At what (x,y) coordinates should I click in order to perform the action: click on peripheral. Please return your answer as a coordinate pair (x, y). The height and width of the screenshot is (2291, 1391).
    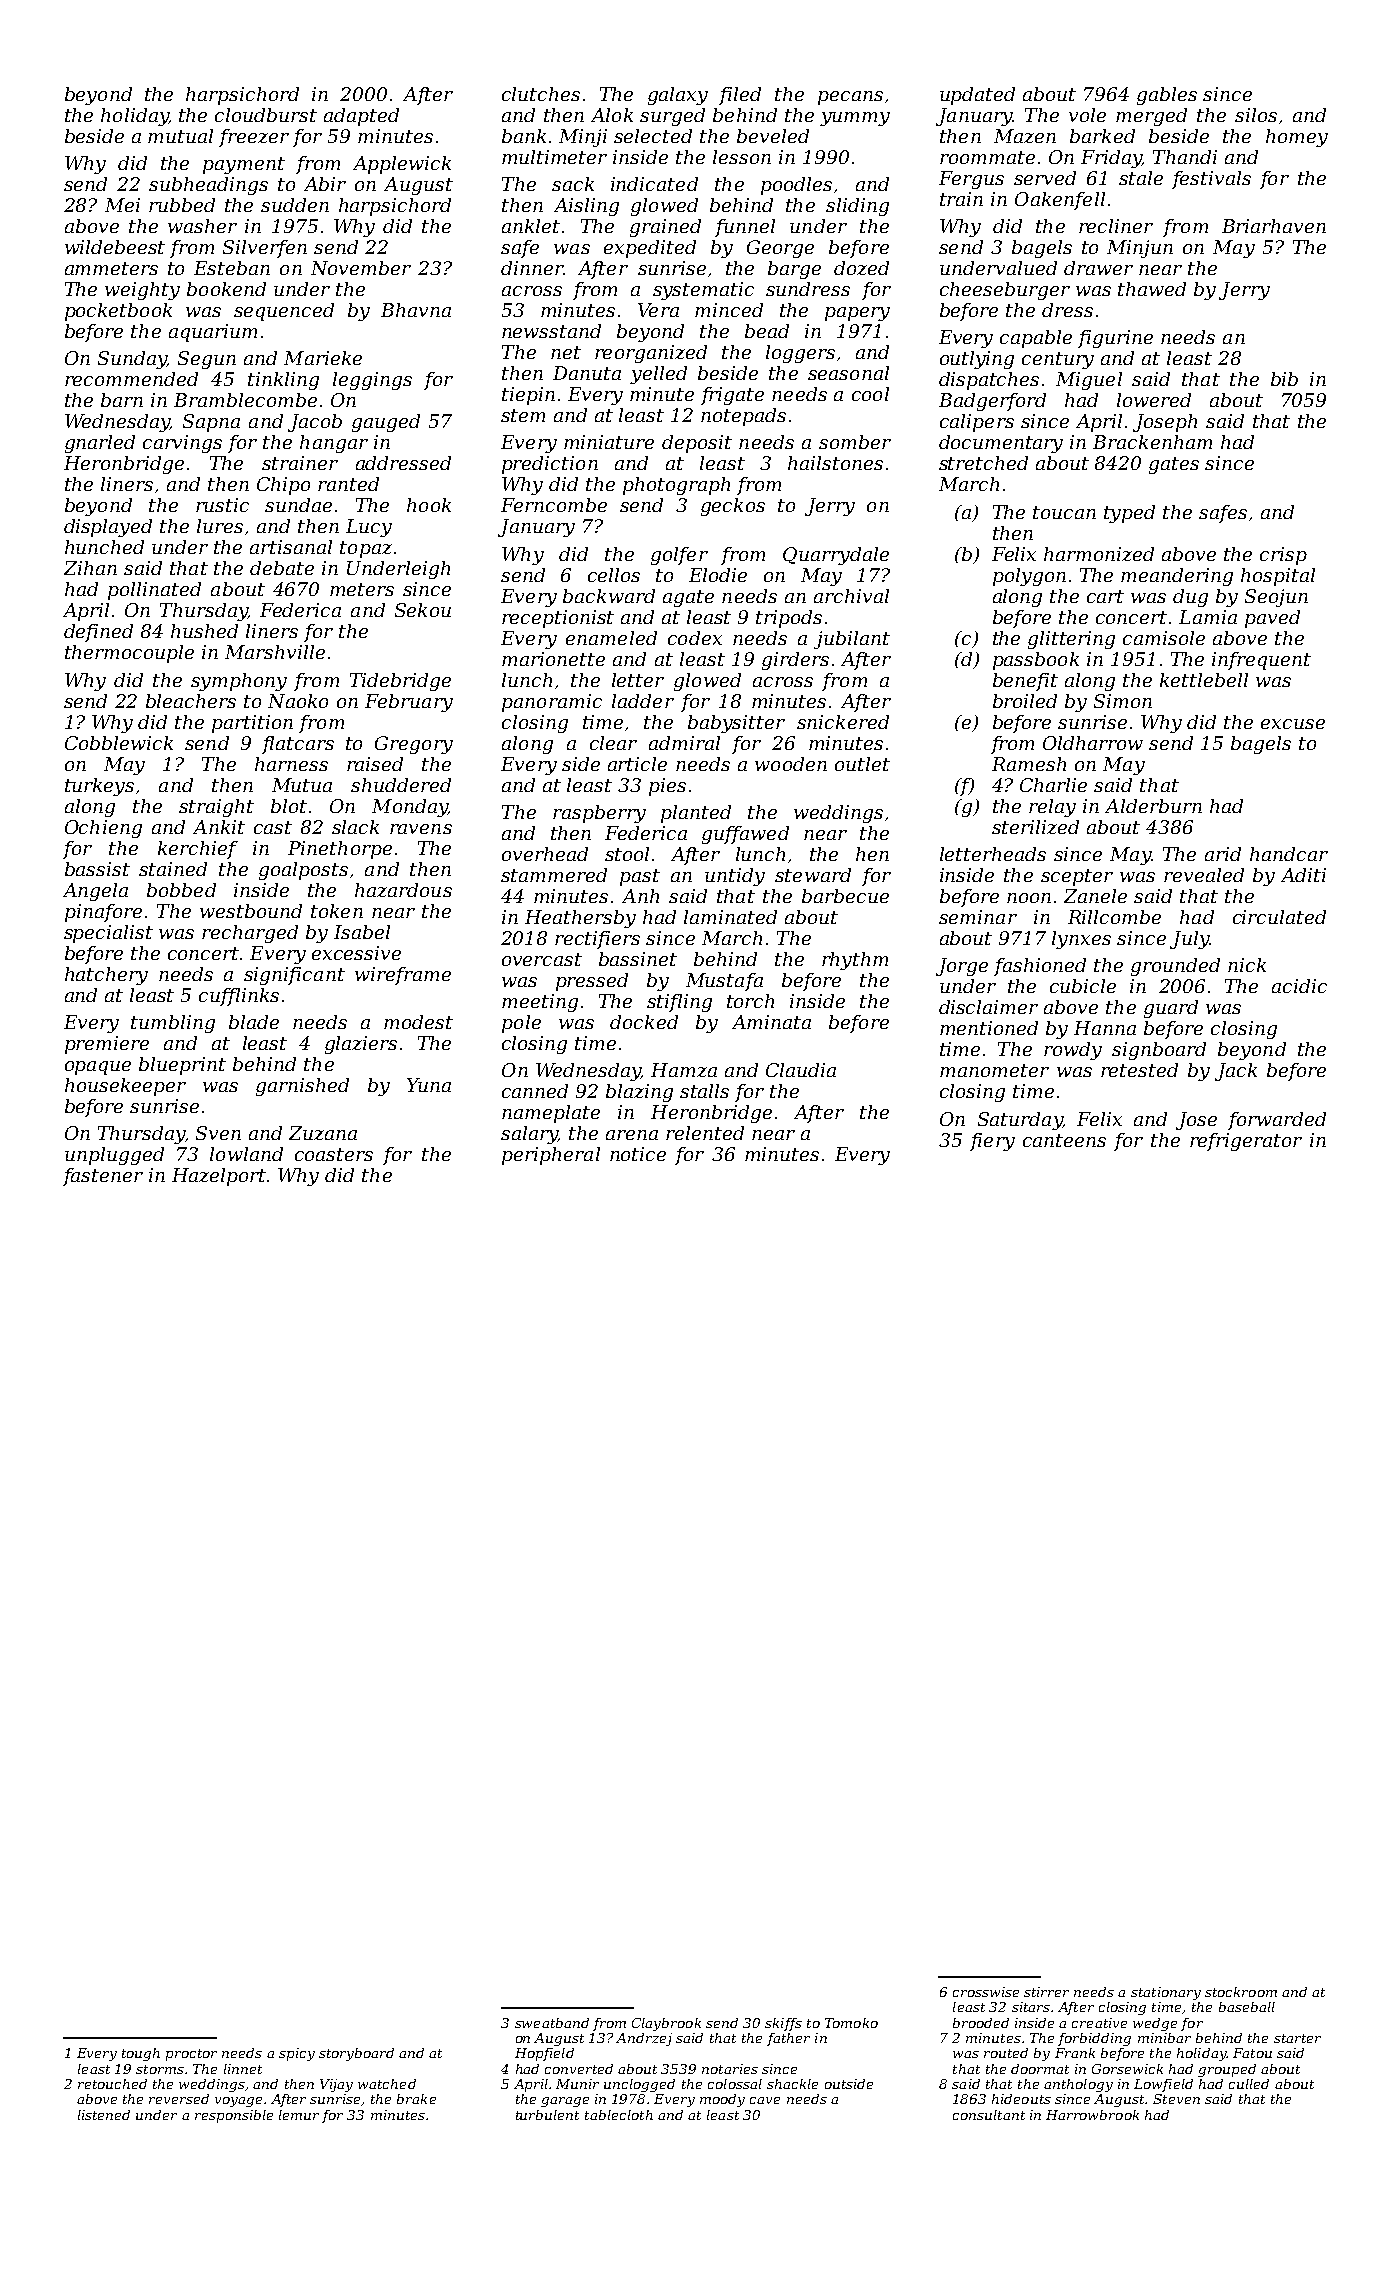
    Looking at the image, I should click on (551, 1156).
